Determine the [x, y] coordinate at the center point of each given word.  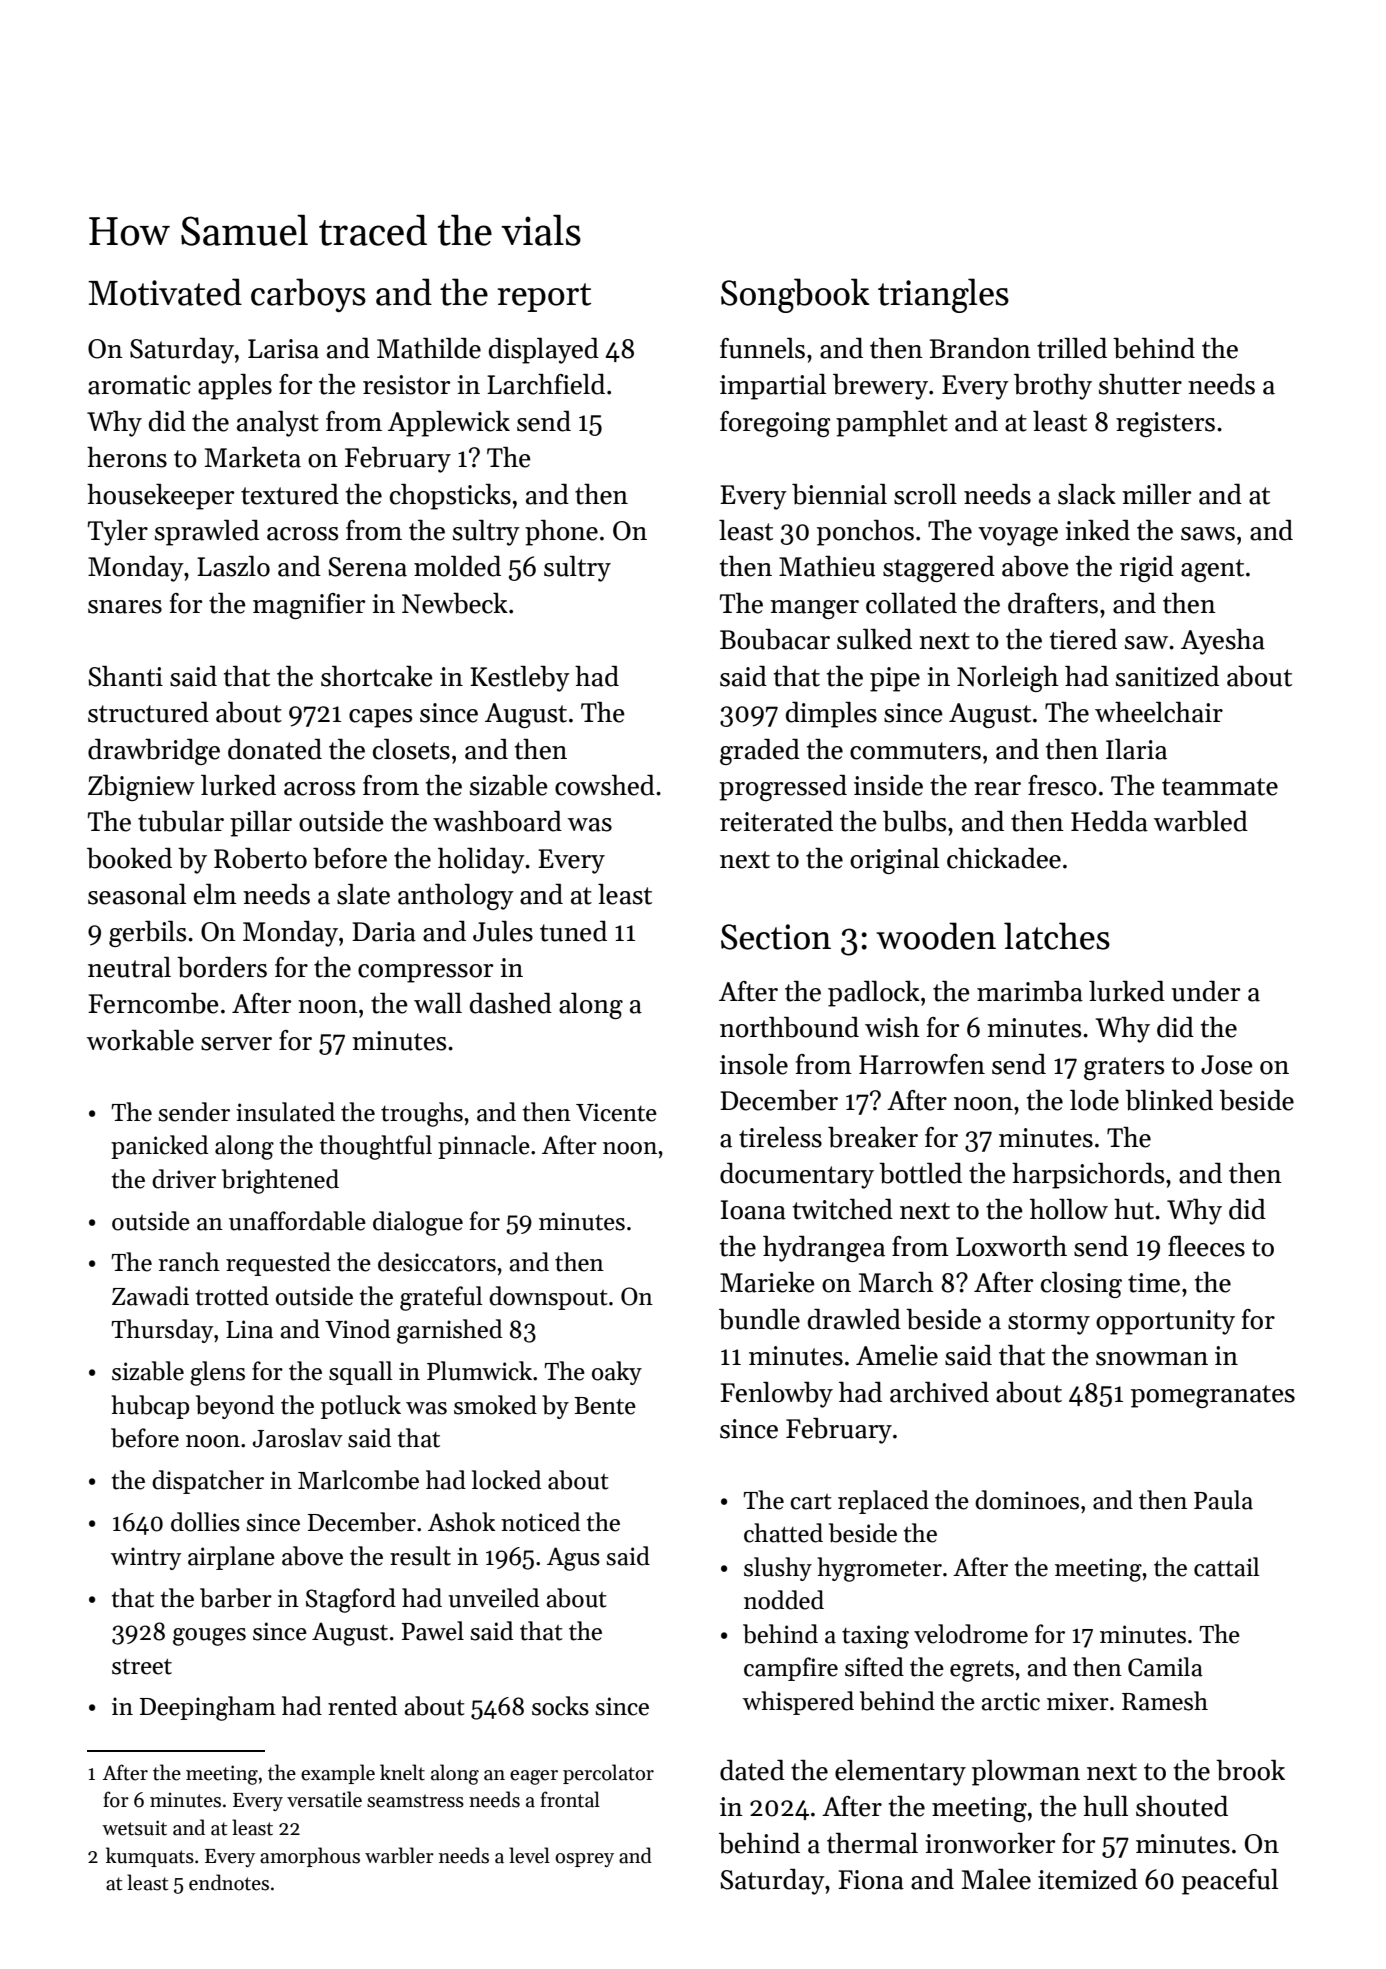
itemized [1088, 1879]
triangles [943, 295]
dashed [511, 1003]
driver [184, 1179]
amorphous [310, 1857]
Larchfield [546, 384]
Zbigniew [141, 788]
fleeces [1206, 1246]
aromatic [139, 385]
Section [776, 937]
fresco [1062, 785]
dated [752, 1770]
